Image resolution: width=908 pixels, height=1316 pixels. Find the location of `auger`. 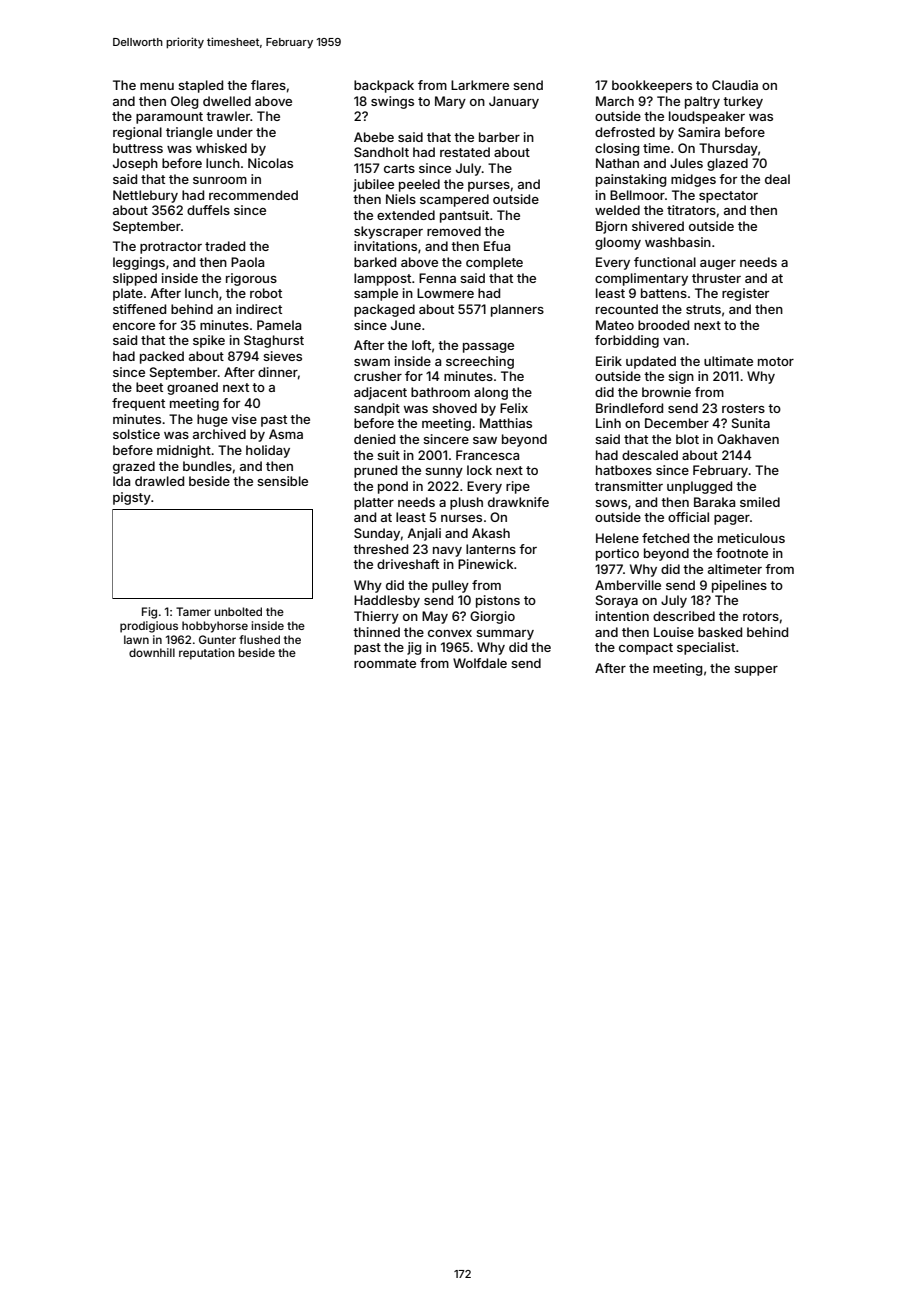

auger is located at coordinates (718, 265).
